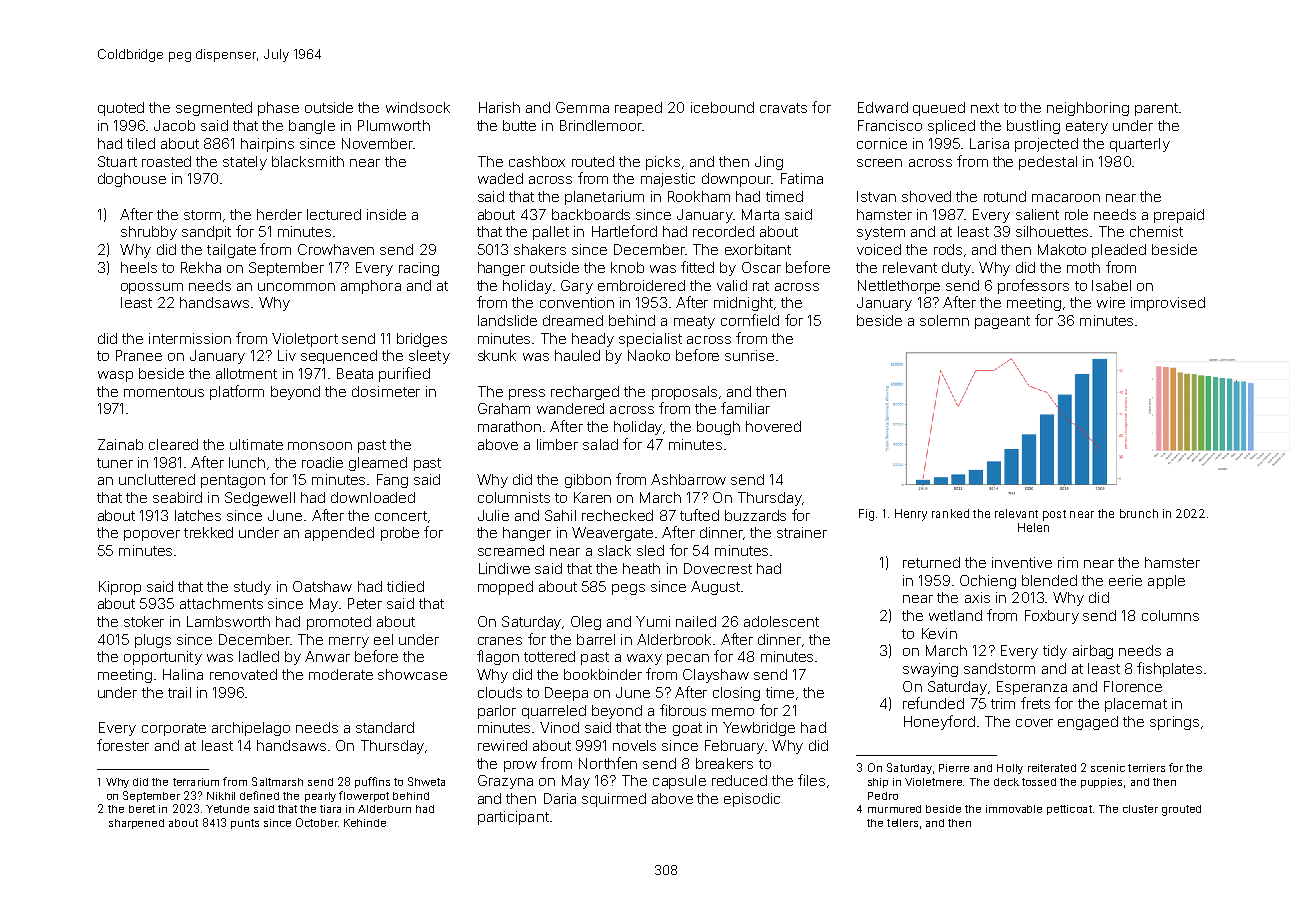  Describe the element at coordinates (208, 532) in the screenshot. I see `trekked` at that location.
